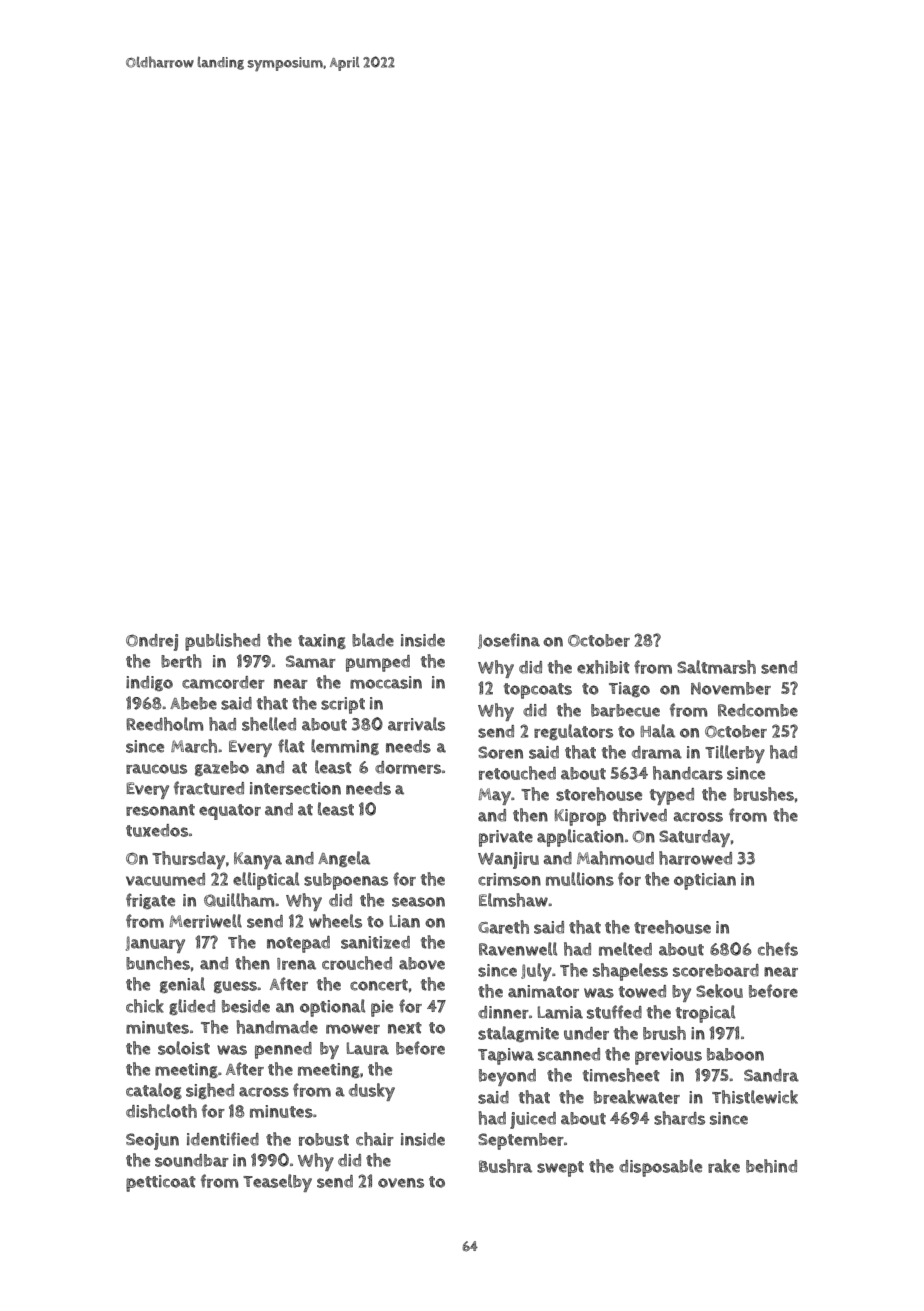 The width and height of the screenshot is (924, 1311). What do you see at coordinates (517, 773) in the screenshot?
I see `retouched` at bounding box center [517, 773].
